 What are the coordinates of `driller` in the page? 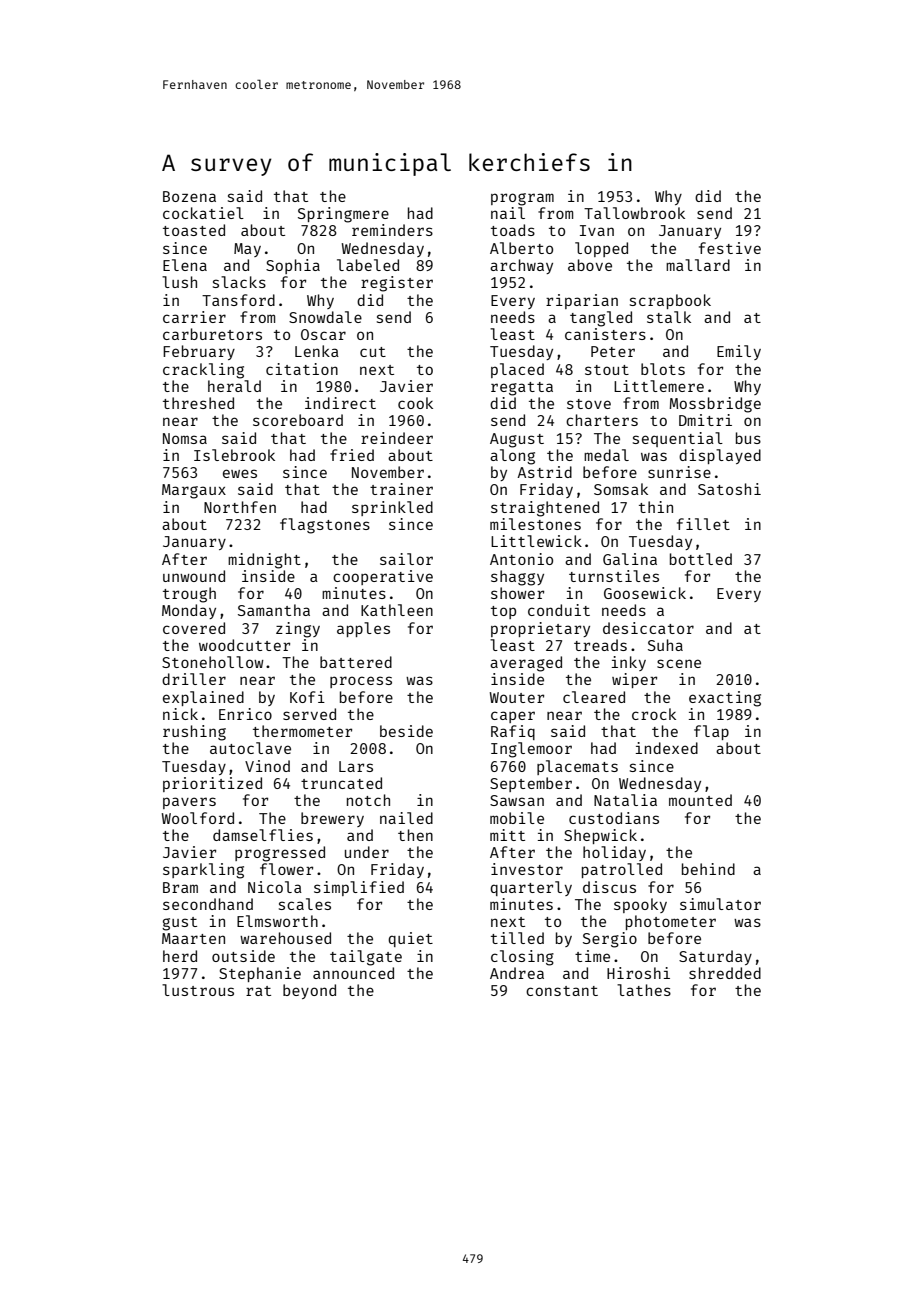 It's located at (194, 679).
